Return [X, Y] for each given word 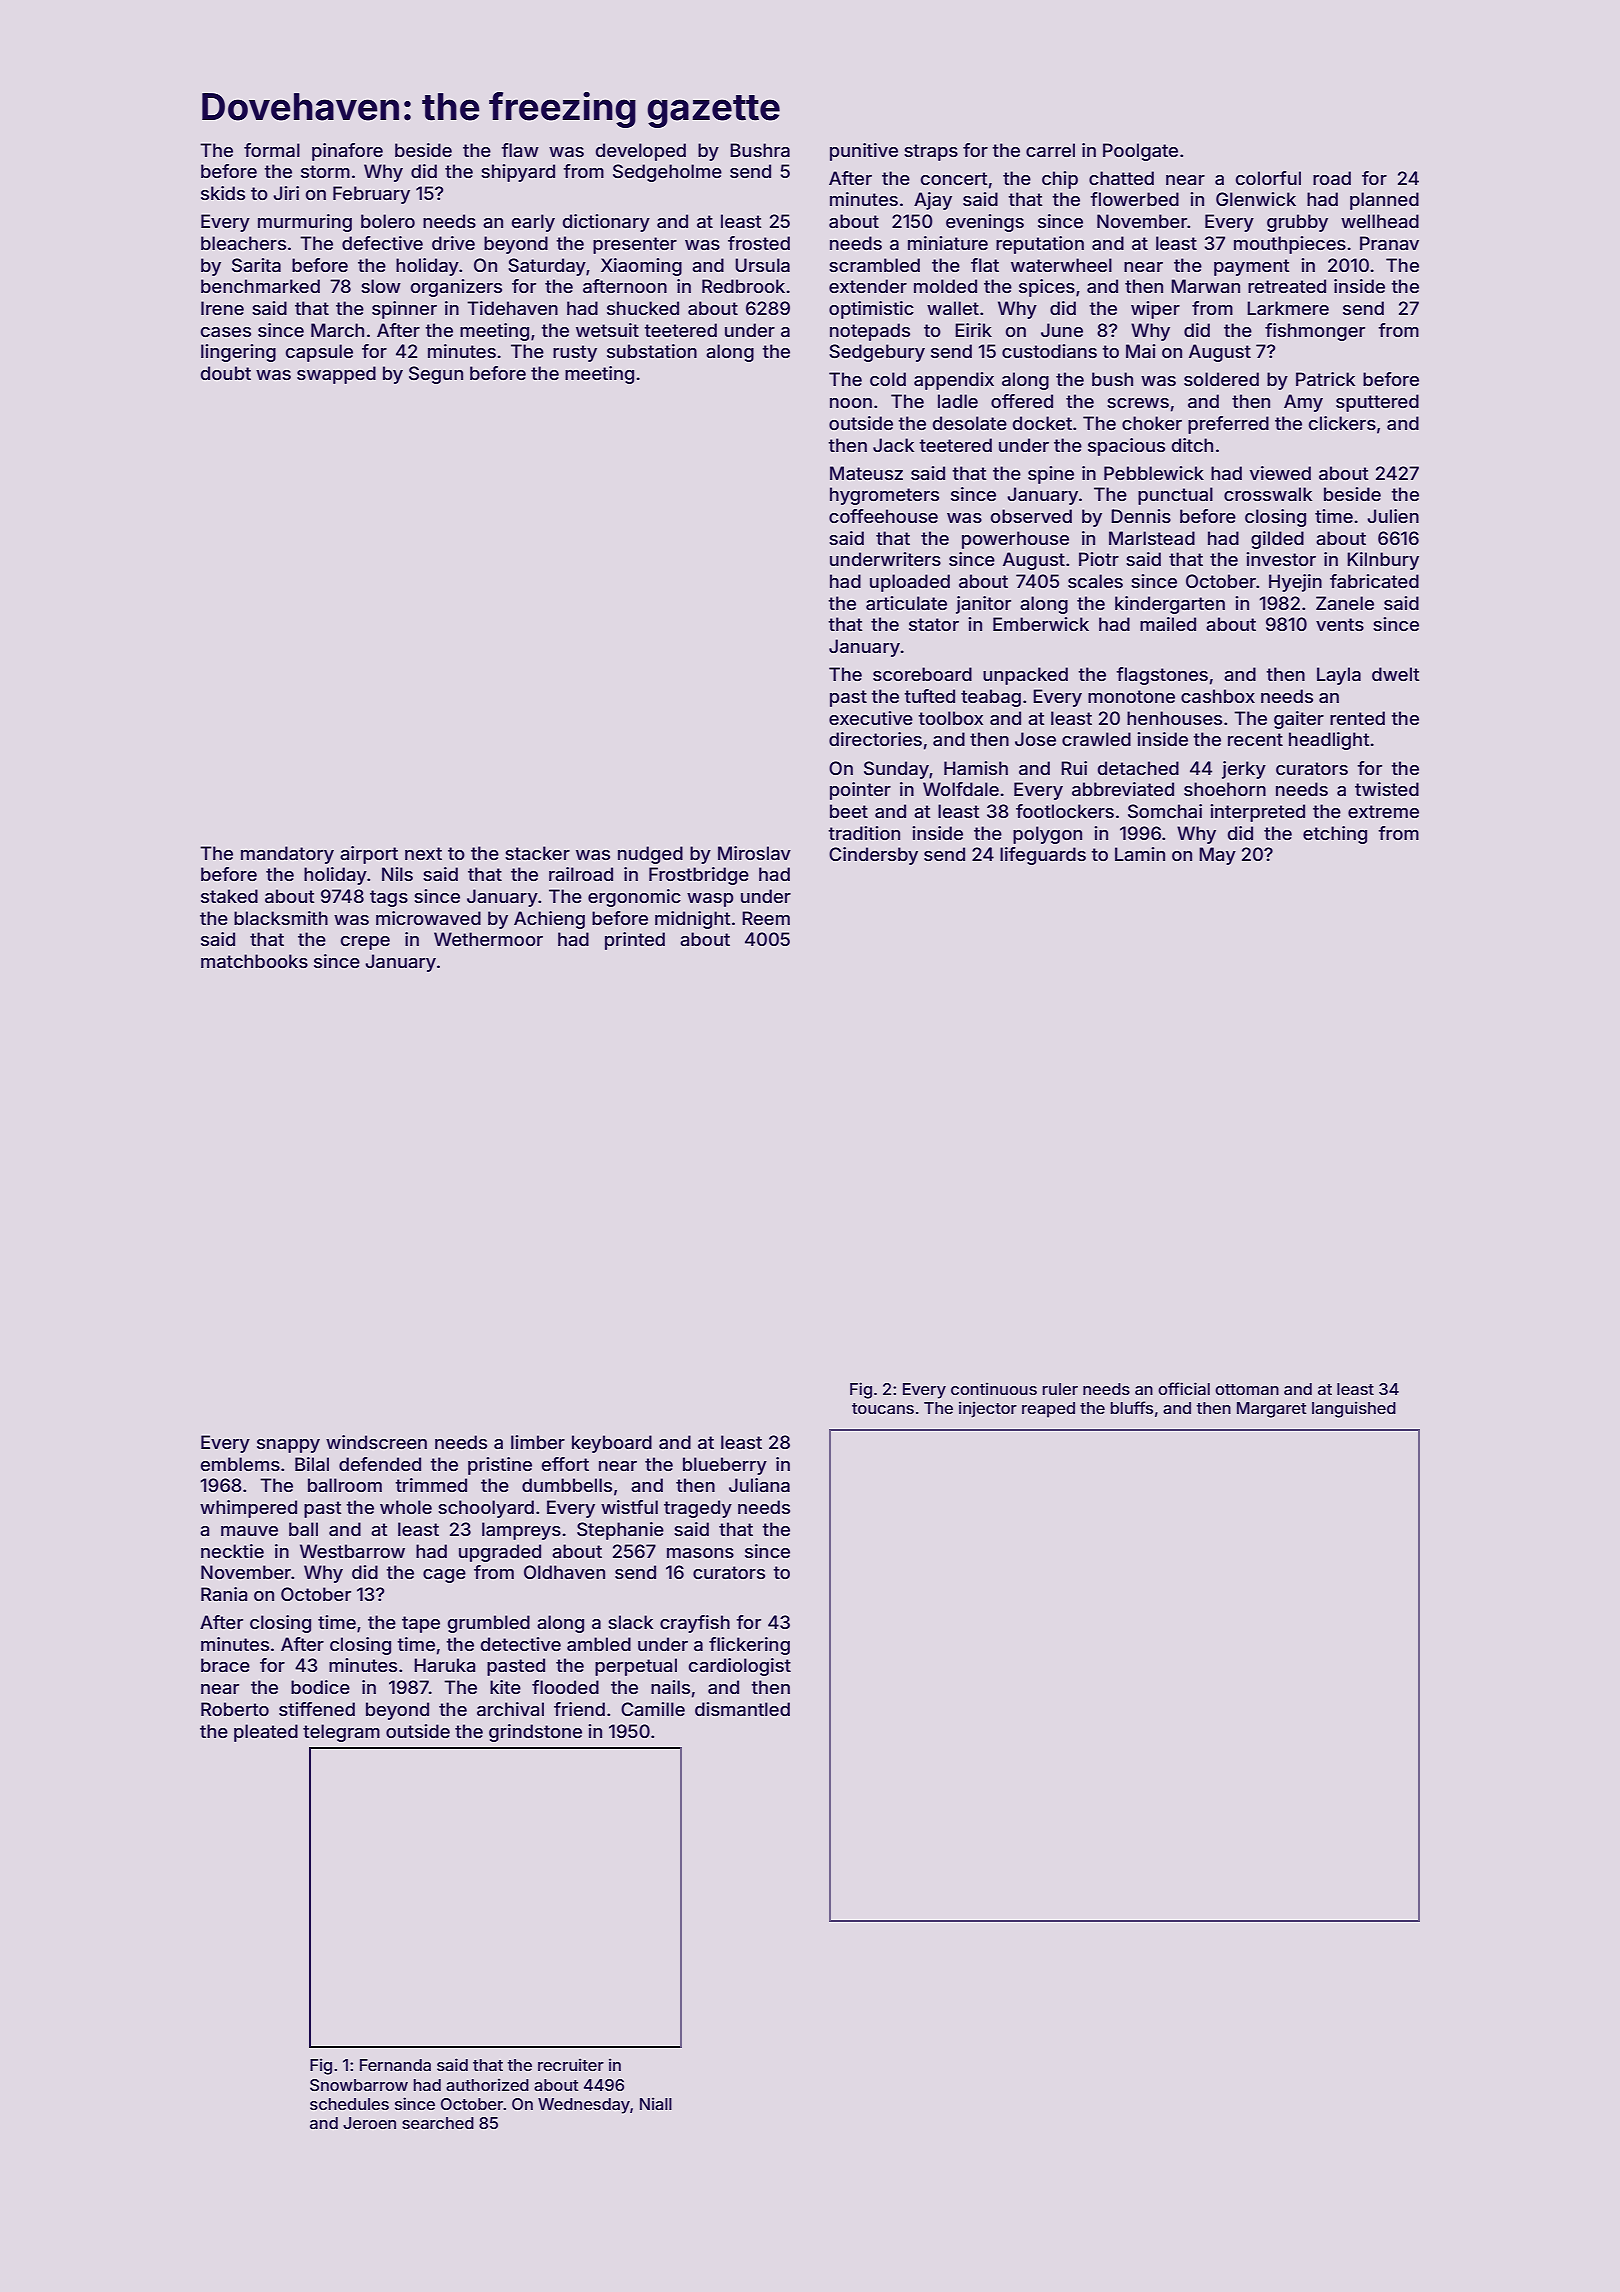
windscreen [376, 1442]
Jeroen [369, 2123]
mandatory [287, 855]
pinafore [347, 152]
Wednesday [584, 2106]
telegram [341, 1733]
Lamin [1140, 854]
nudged [650, 855]
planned [1384, 201]
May [1217, 856]
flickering [749, 1646]
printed [635, 941]
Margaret [1271, 1410]
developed [641, 152]
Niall [656, 2103]
